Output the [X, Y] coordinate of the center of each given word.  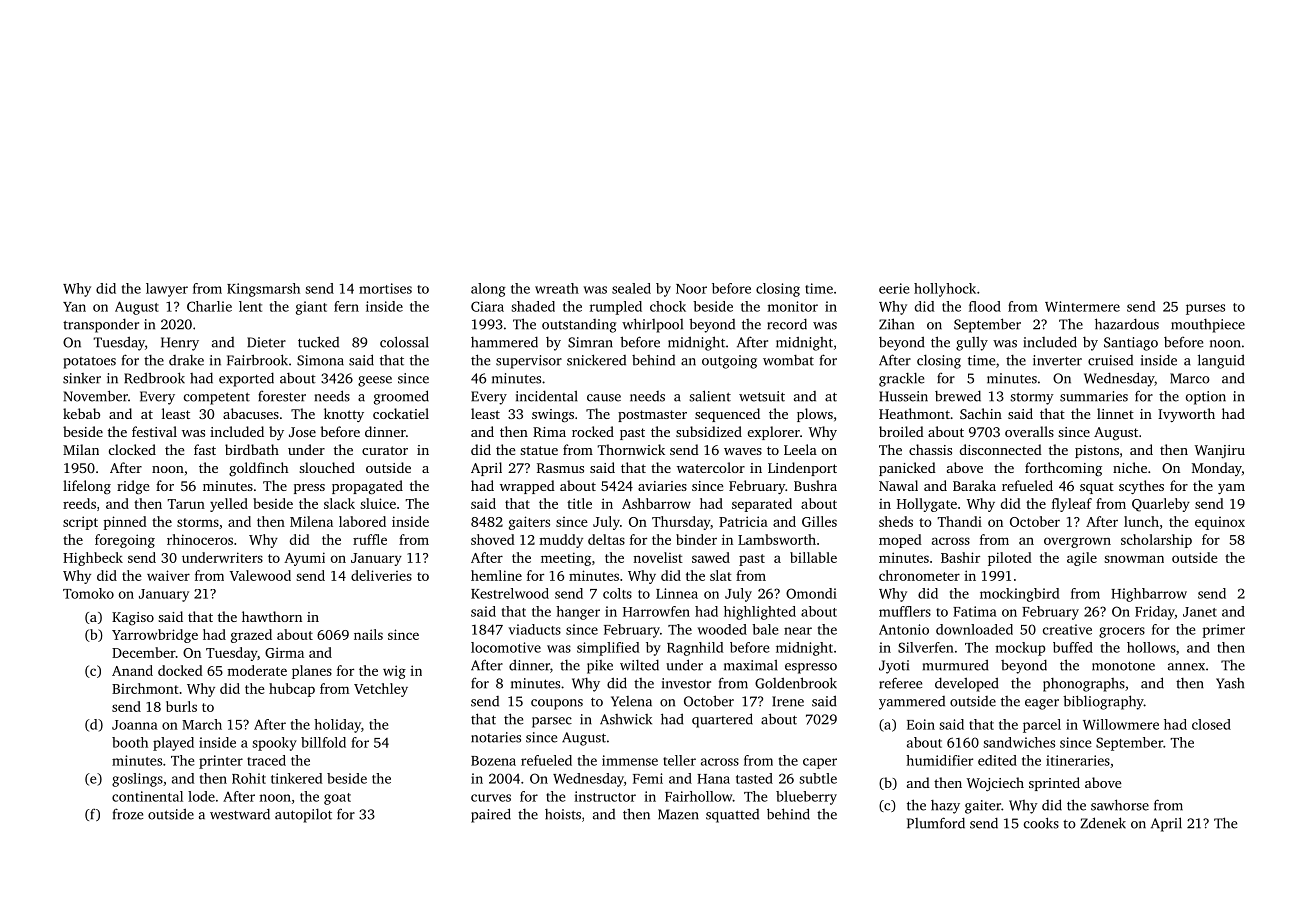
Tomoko [88, 593]
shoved [493, 539]
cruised [1110, 360]
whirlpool [652, 325]
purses [1205, 309]
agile [1082, 559]
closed [1211, 724]
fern [346, 306]
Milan [81, 449]
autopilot [303, 815]
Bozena [493, 761]
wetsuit [762, 396]
